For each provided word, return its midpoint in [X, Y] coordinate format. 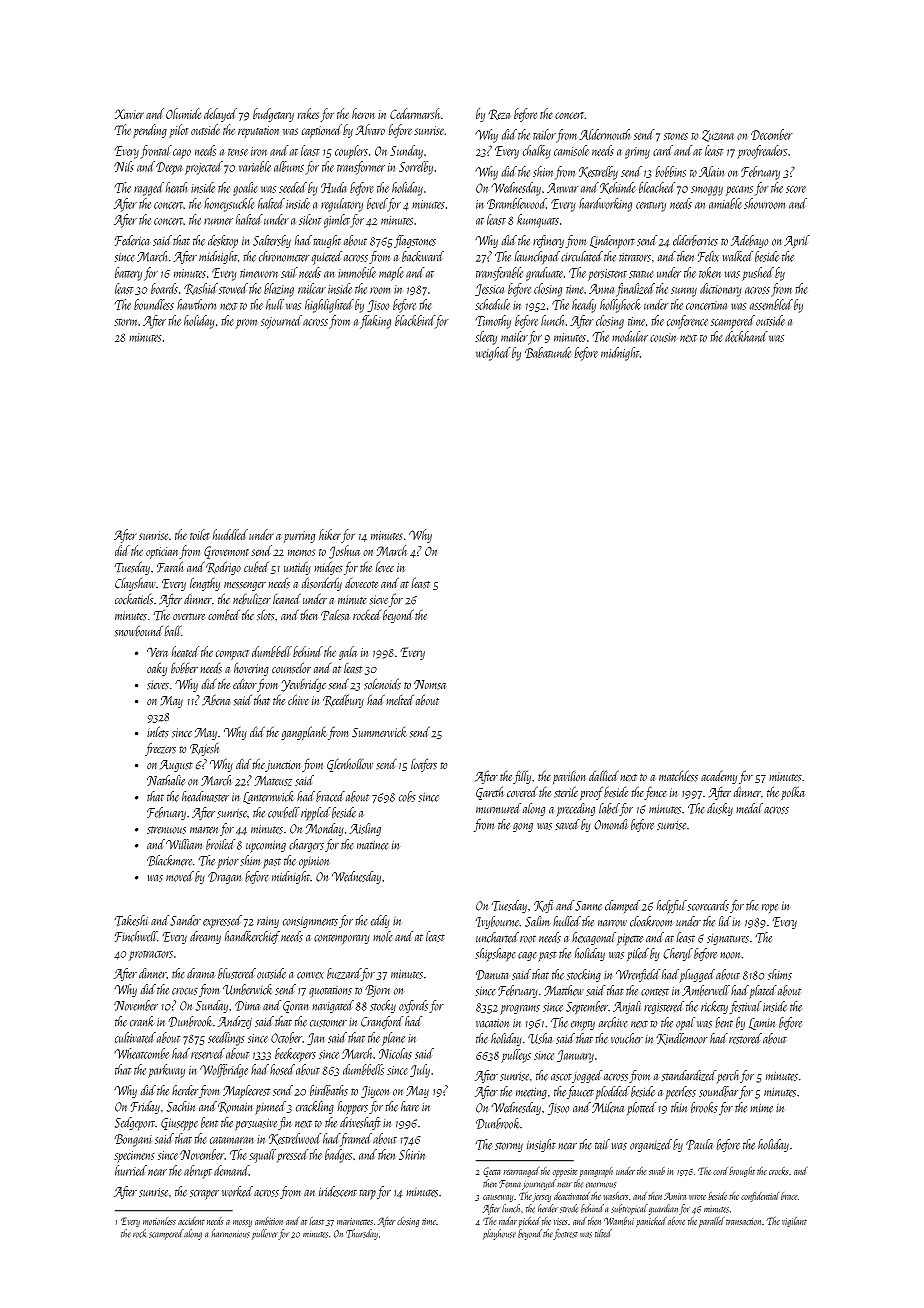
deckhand [746, 336]
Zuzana [718, 136]
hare [410, 1106]
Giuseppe [179, 1124]
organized [651, 1145]
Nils [124, 166]
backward [423, 256]
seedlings [226, 1039]
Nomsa [430, 684]
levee [384, 566]
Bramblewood [516, 203]
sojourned [281, 322]
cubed [256, 567]
